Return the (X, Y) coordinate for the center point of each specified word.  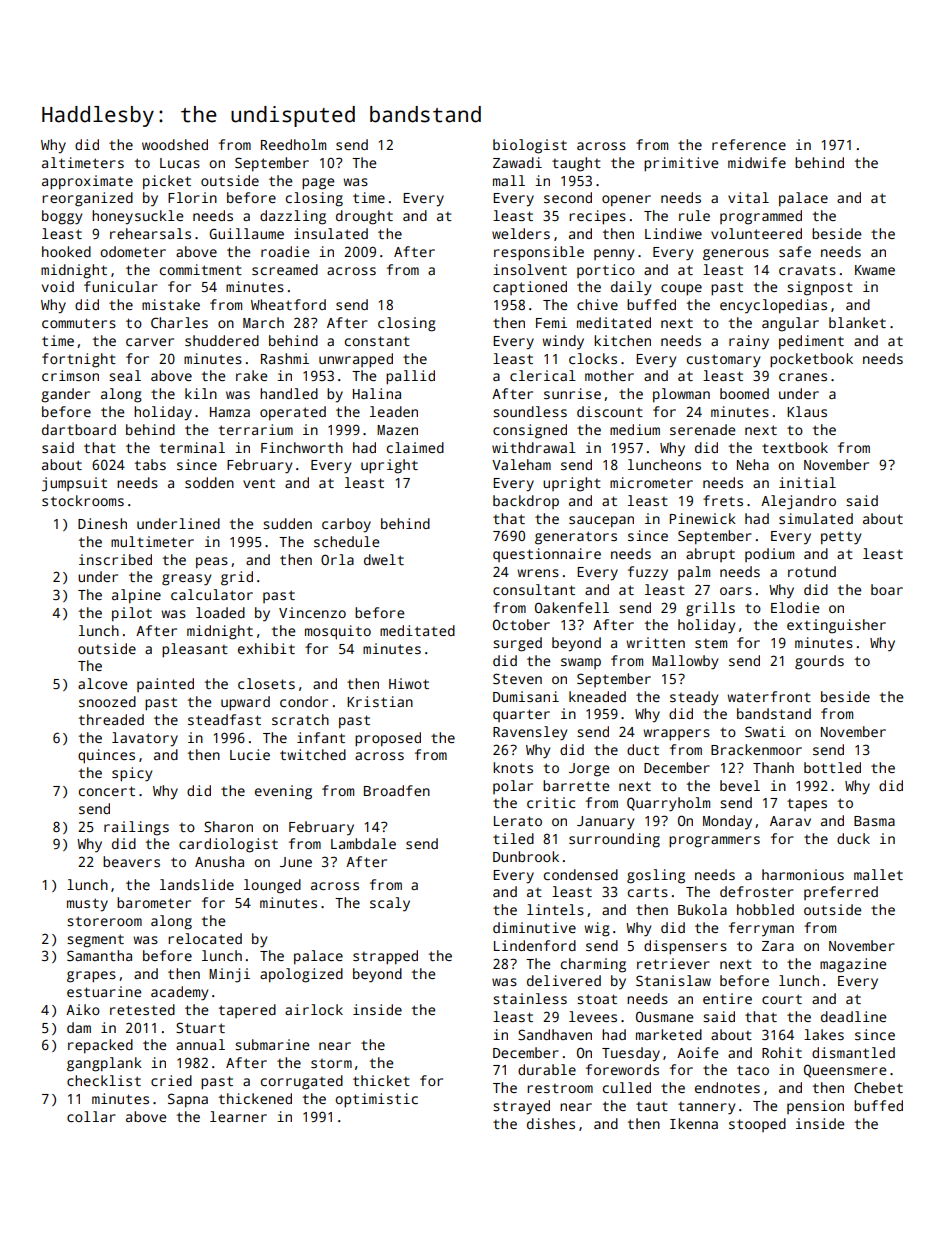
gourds (819, 662)
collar (91, 1116)
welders (521, 233)
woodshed (175, 144)
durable (547, 1069)
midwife (757, 162)
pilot (132, 614)
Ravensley (530, 733)
